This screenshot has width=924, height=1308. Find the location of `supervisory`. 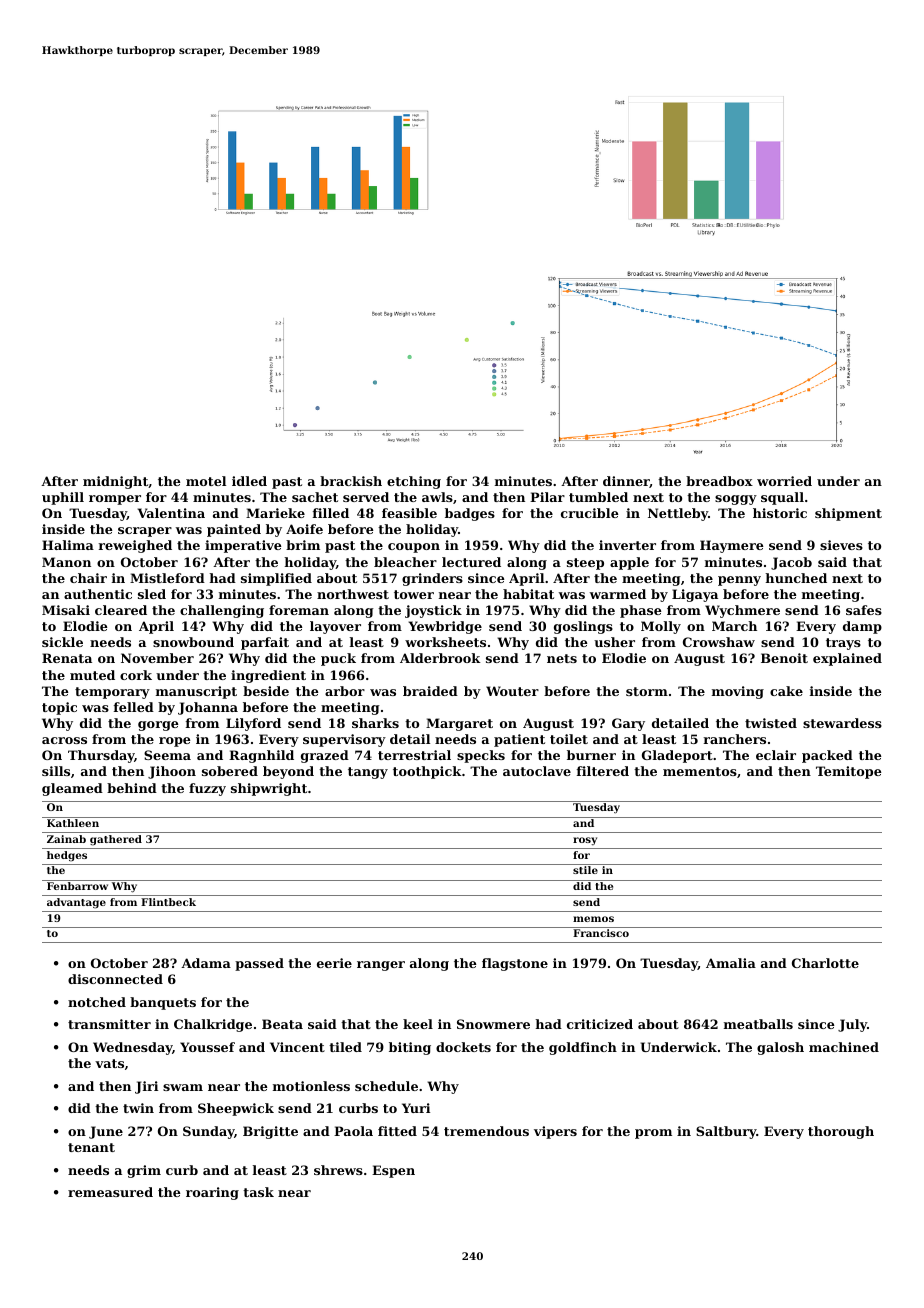

supervisory is located at coordinates (344, 740).
